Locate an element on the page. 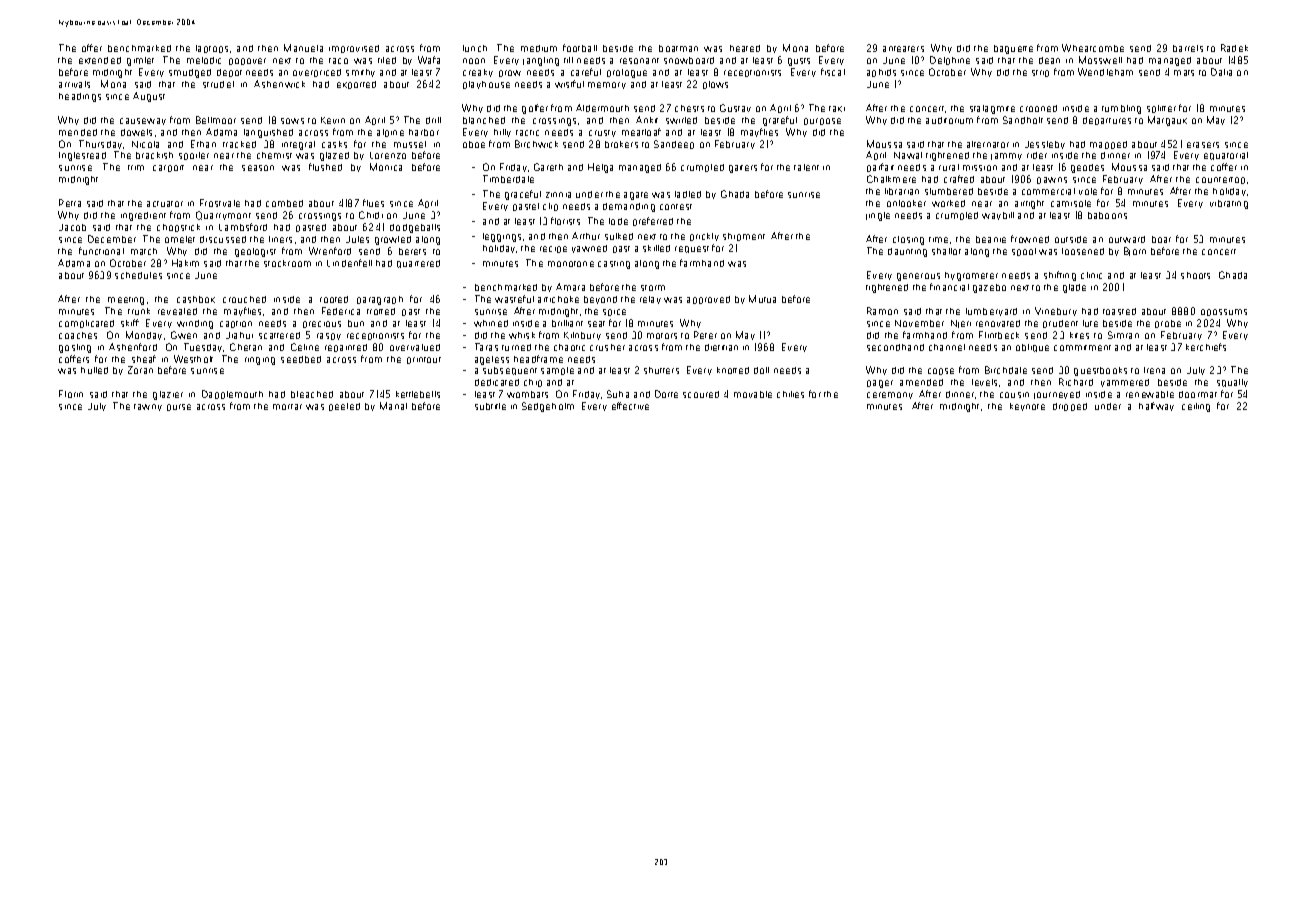 This image has width=1308, height=924. Ashenford is located at coordinates (133, 347).
